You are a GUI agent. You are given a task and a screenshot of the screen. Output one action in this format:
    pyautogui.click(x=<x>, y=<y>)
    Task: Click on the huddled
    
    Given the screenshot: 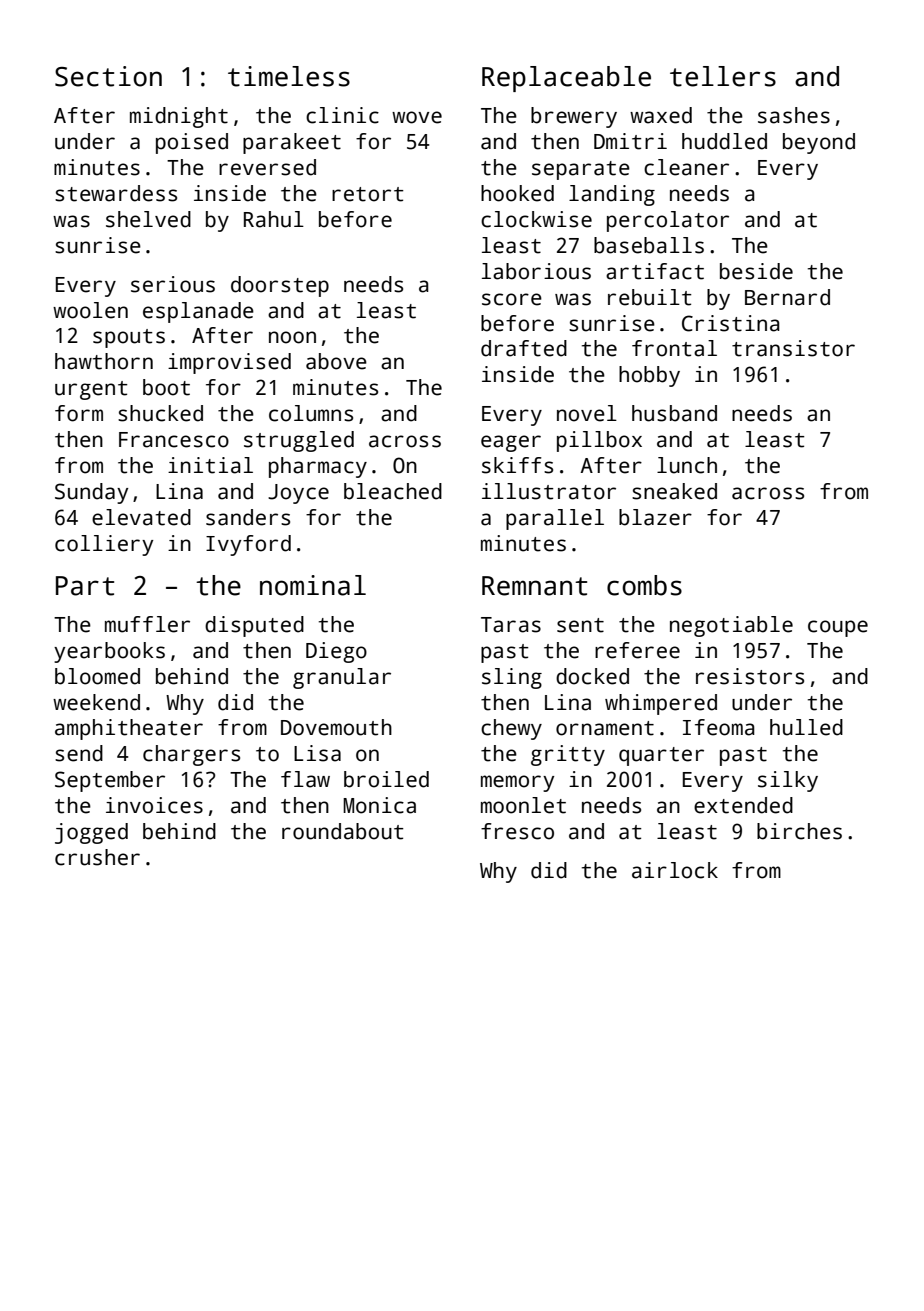 What is the action you would take?
    pyautogui.click(x=724, y=141)
